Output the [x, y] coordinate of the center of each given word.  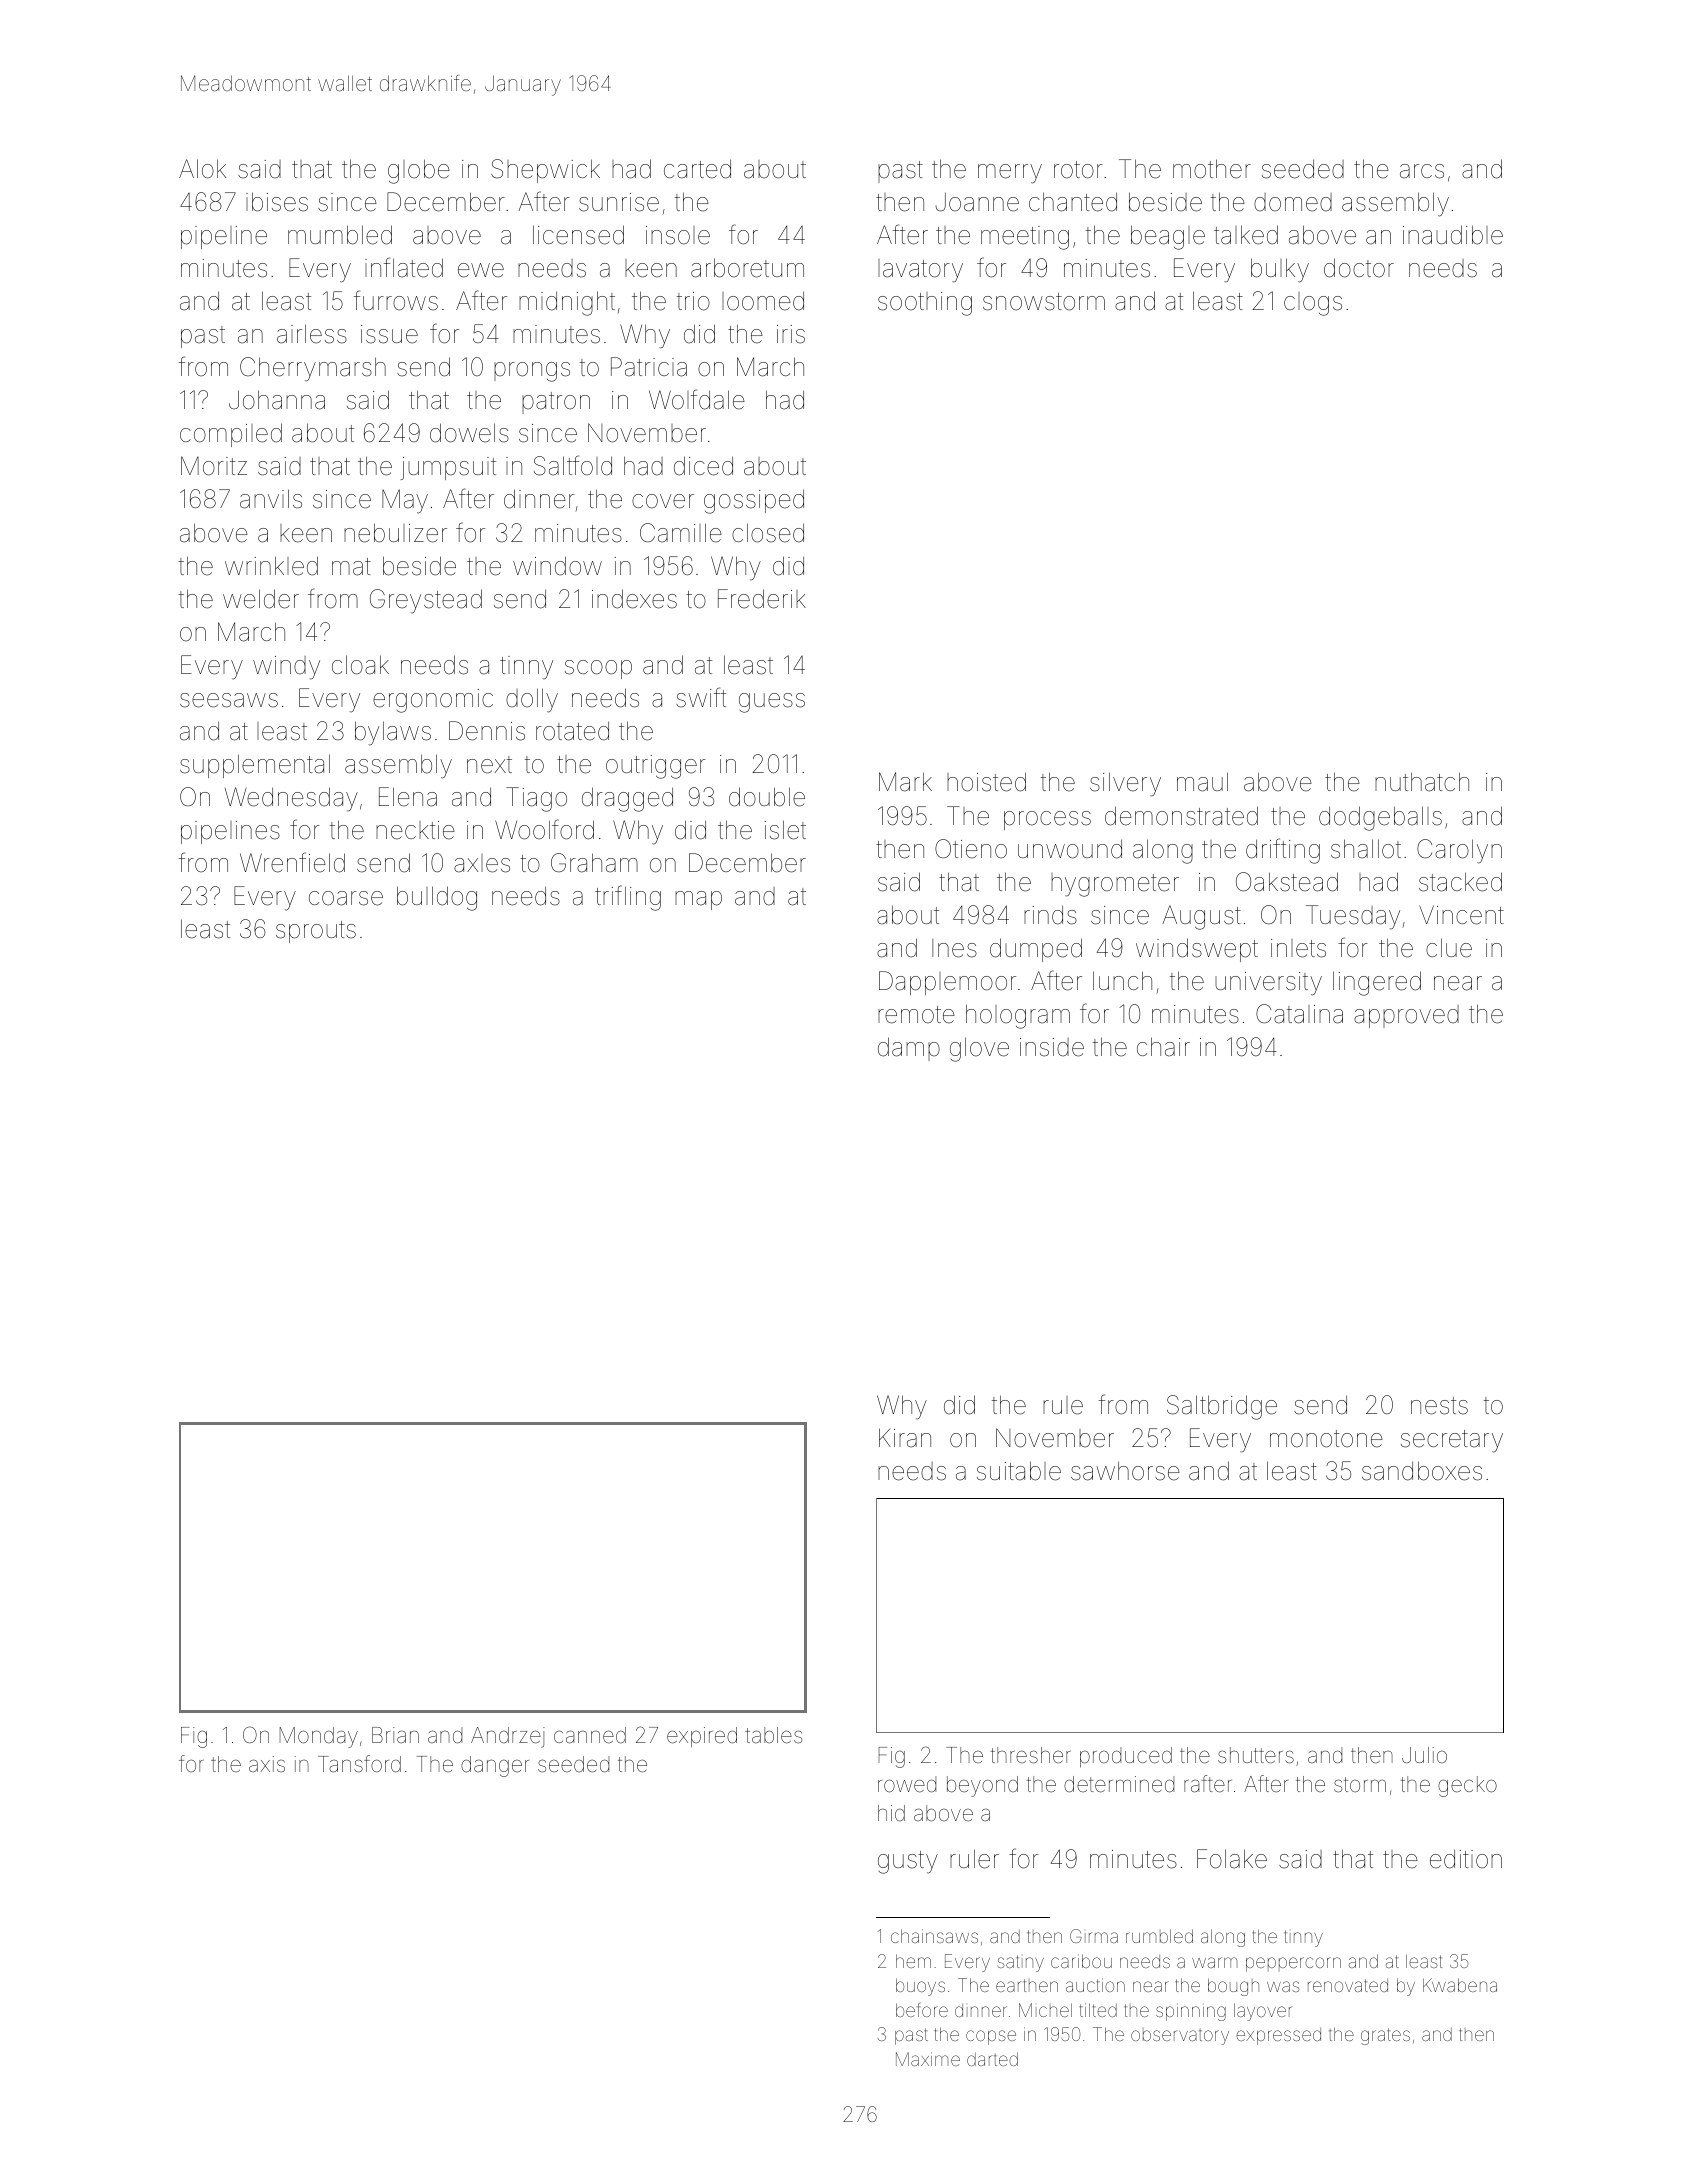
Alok [202, 169]
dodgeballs [1380, 818]
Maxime [928, 2059]
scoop [598, 669]
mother [1212, 169]
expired [702, 1737]
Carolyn [1459, 851]
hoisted [986, 782]
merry [1010, 174]
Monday [319, 1737]
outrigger [656, 767]
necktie [415, 830]
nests [1439, 1406]
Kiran [905, 1438]
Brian [395, 1735]
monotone [1326, 1439]
